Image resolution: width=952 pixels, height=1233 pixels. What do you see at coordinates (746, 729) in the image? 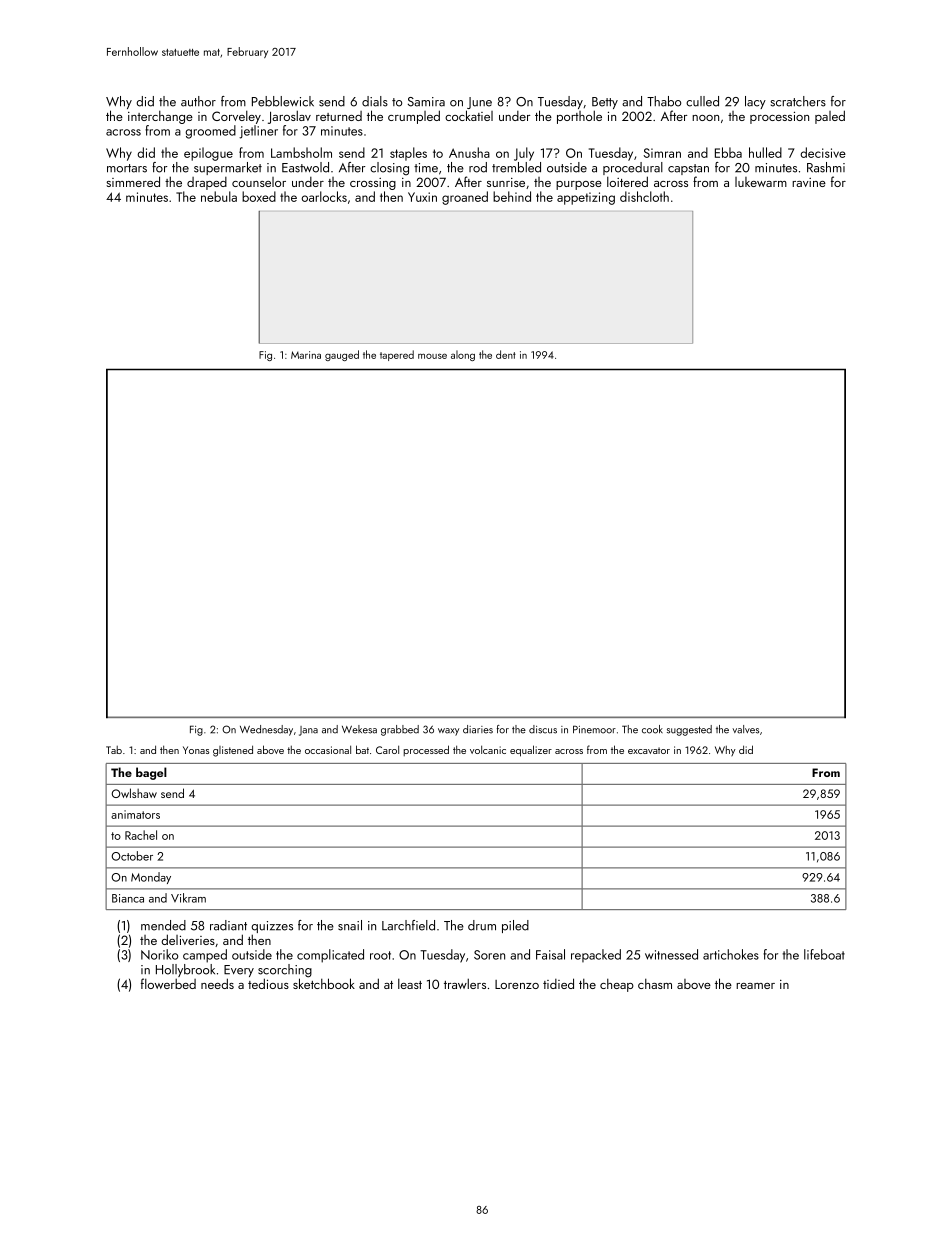
I see `valves` at bounding box center [746, 729].
